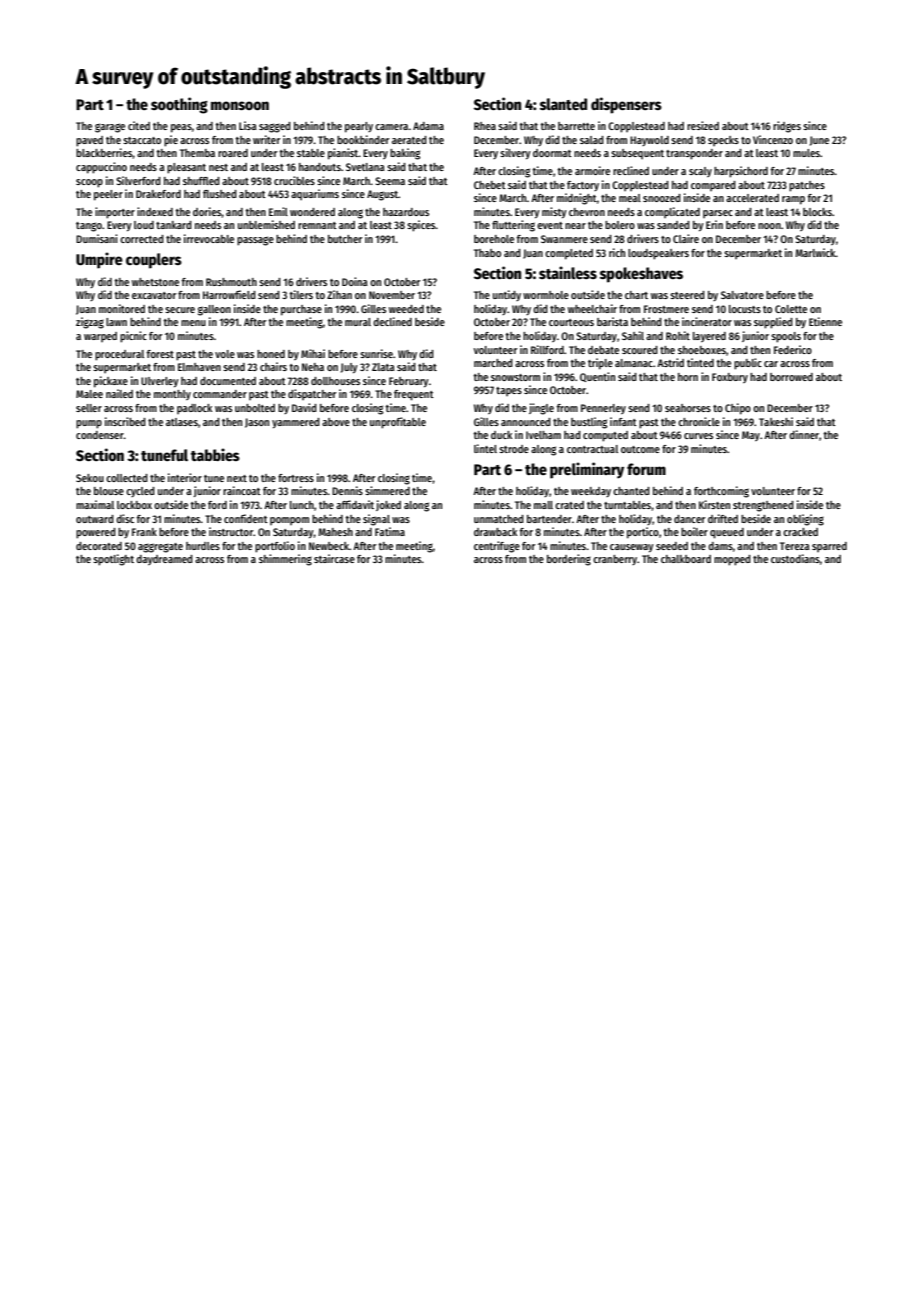 This image has height=1308, width=924. I want to click on centrifuge, so click(497, 547).
